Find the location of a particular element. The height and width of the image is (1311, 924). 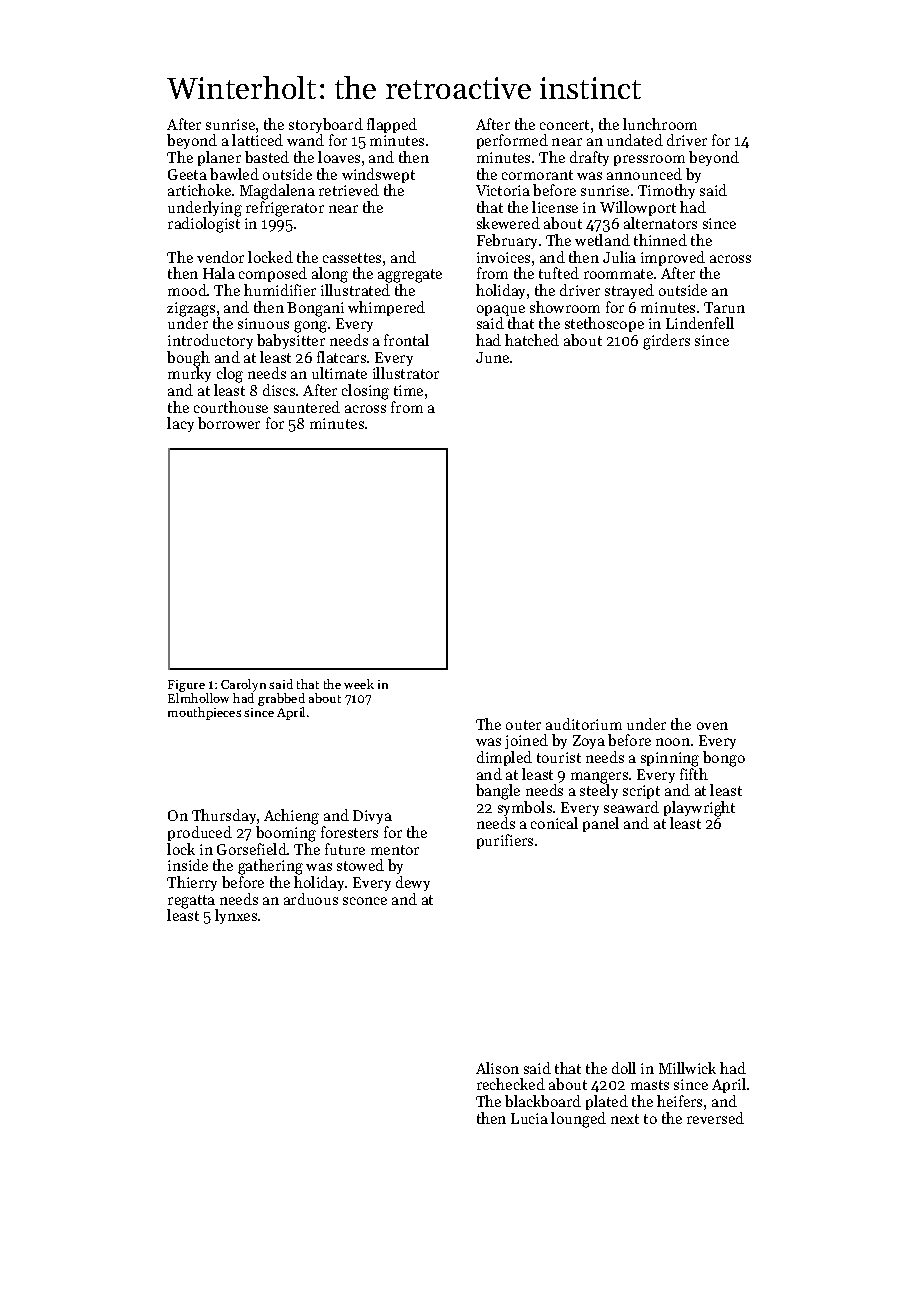

lunchroom is located at coordinates (660, 124).
